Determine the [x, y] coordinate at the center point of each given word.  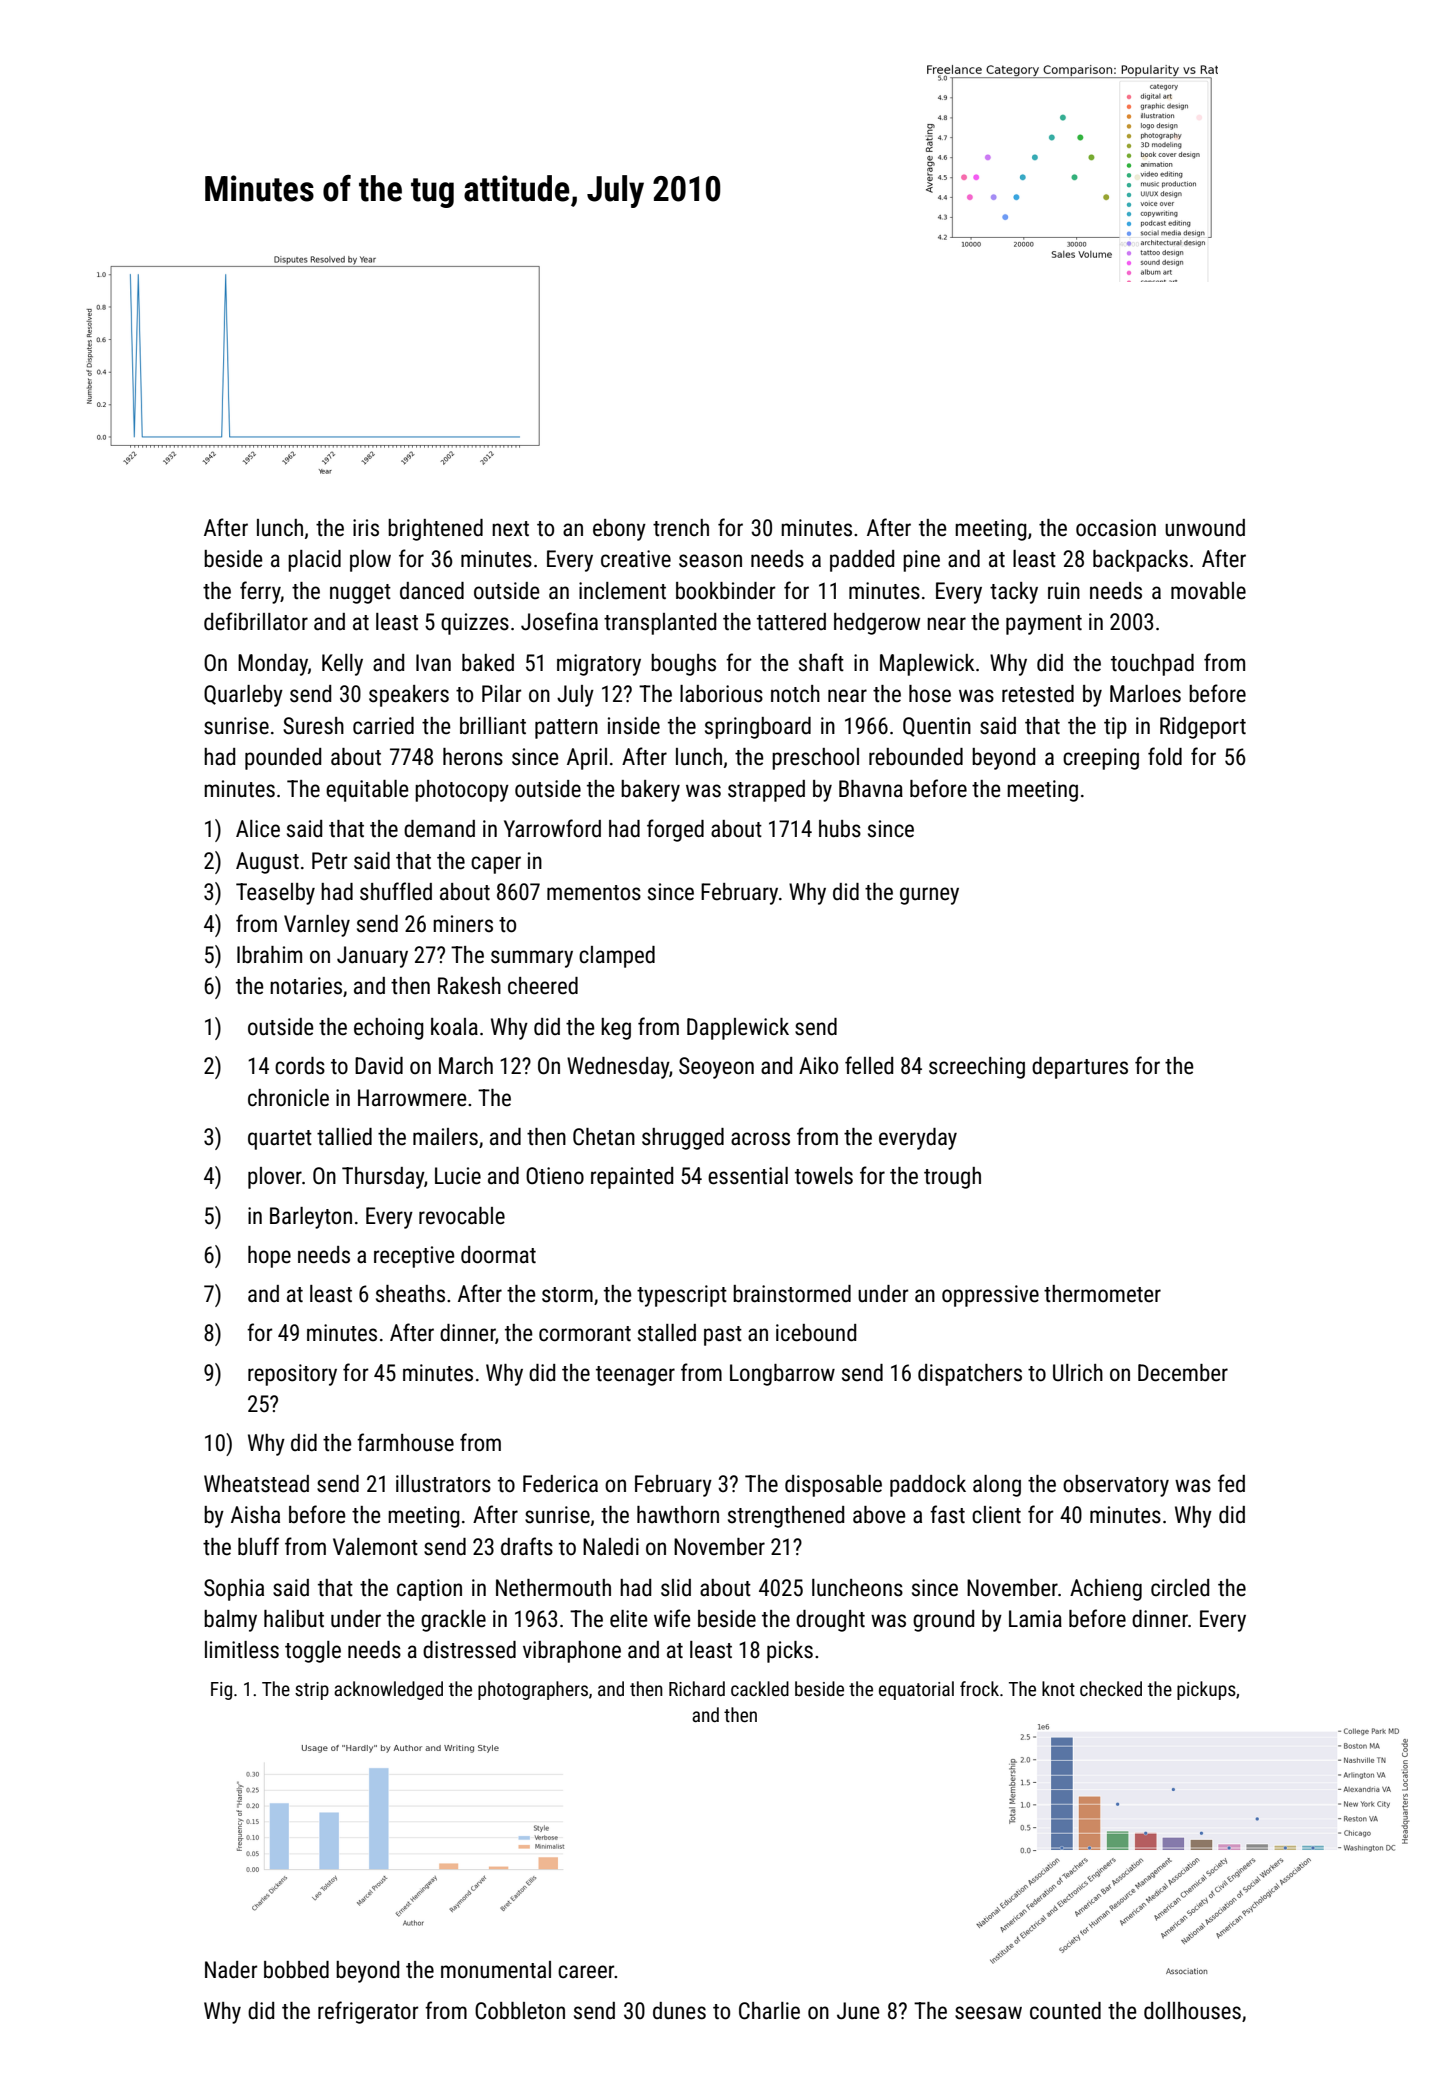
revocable [462, 1216]
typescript [682, 1296]
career [586, 1972]
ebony [619, 530]
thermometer [1102, 1294]
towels [824, 1176]
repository [292, 1375]
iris [366, 528]
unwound [1205, 528]
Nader [231, 1970]
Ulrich [1078, 1373]
